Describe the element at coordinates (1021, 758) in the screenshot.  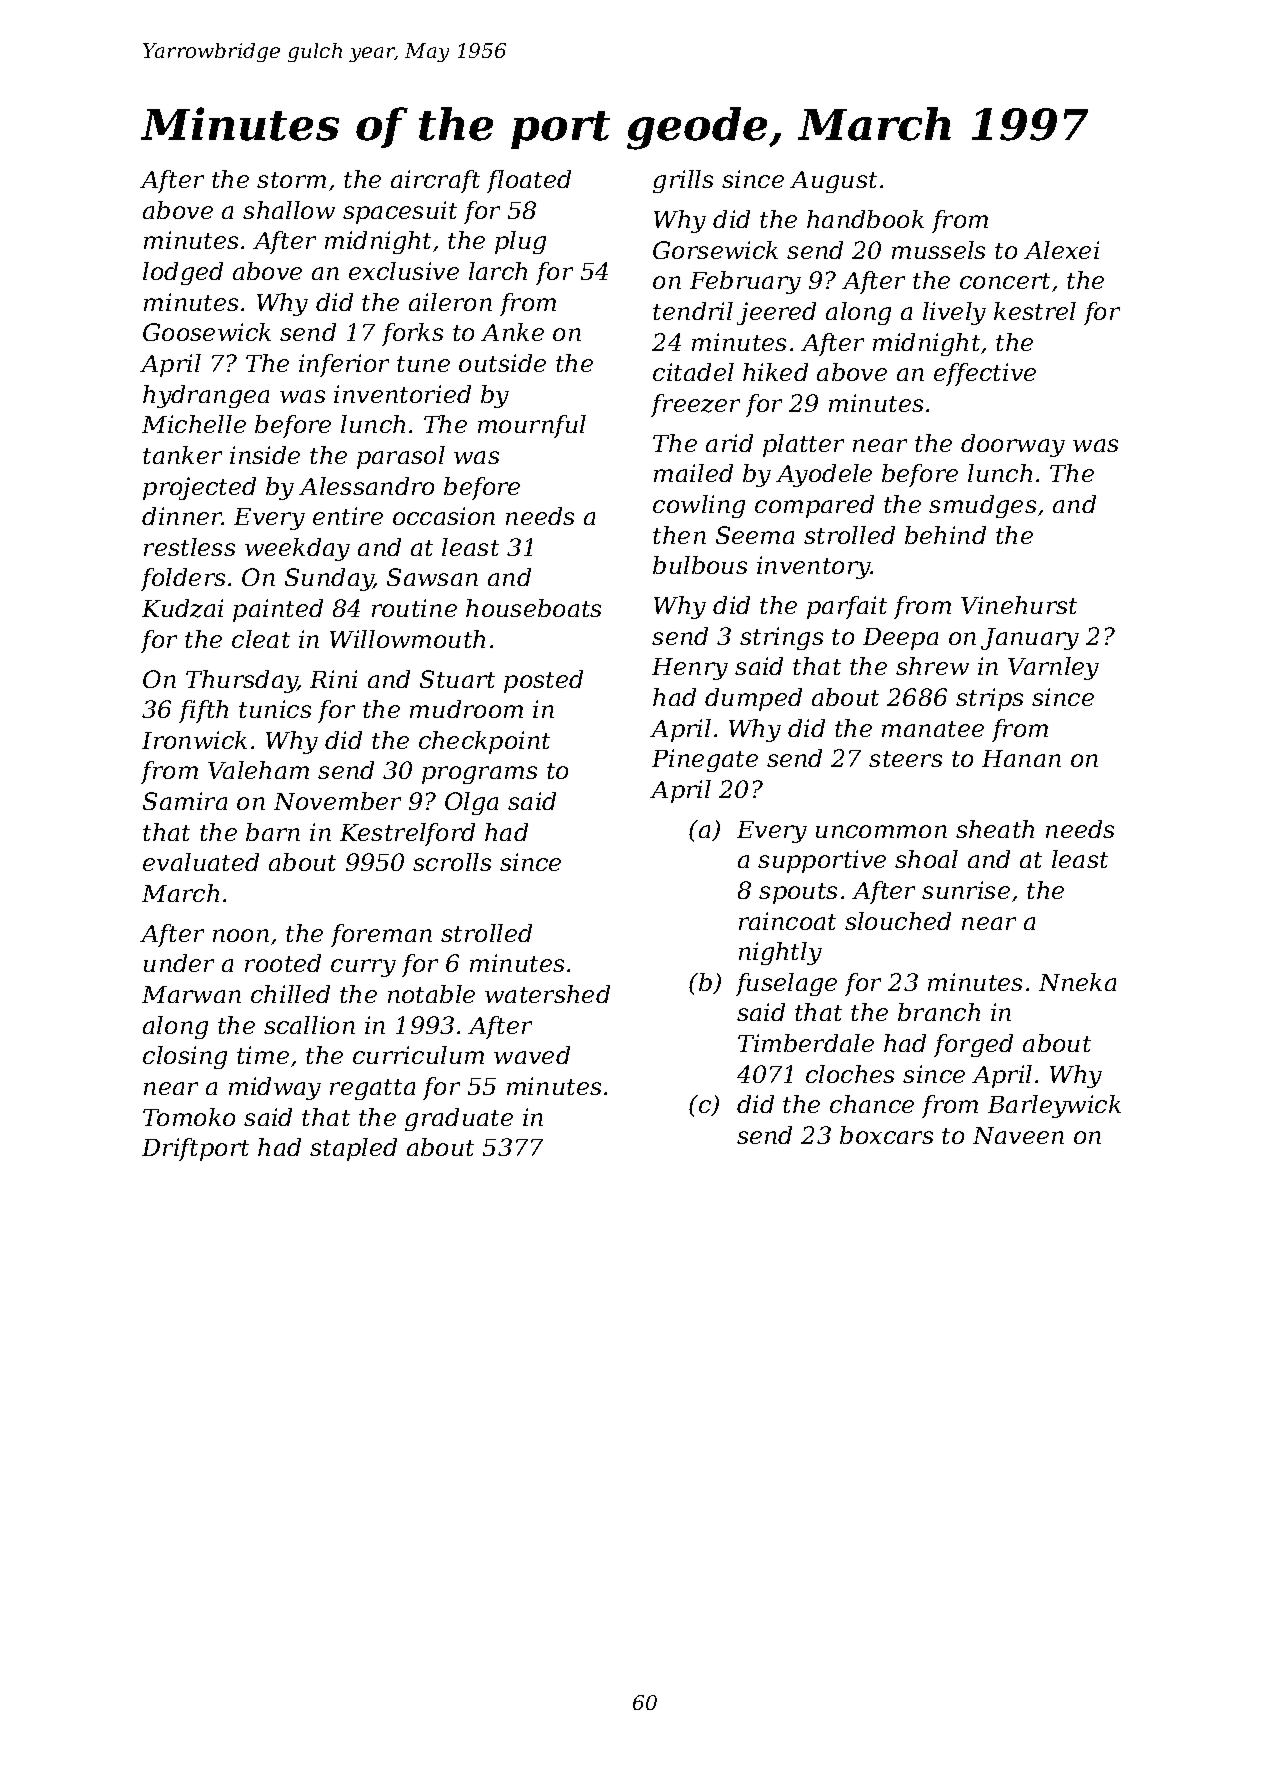
I see `Hanan` at that location.
